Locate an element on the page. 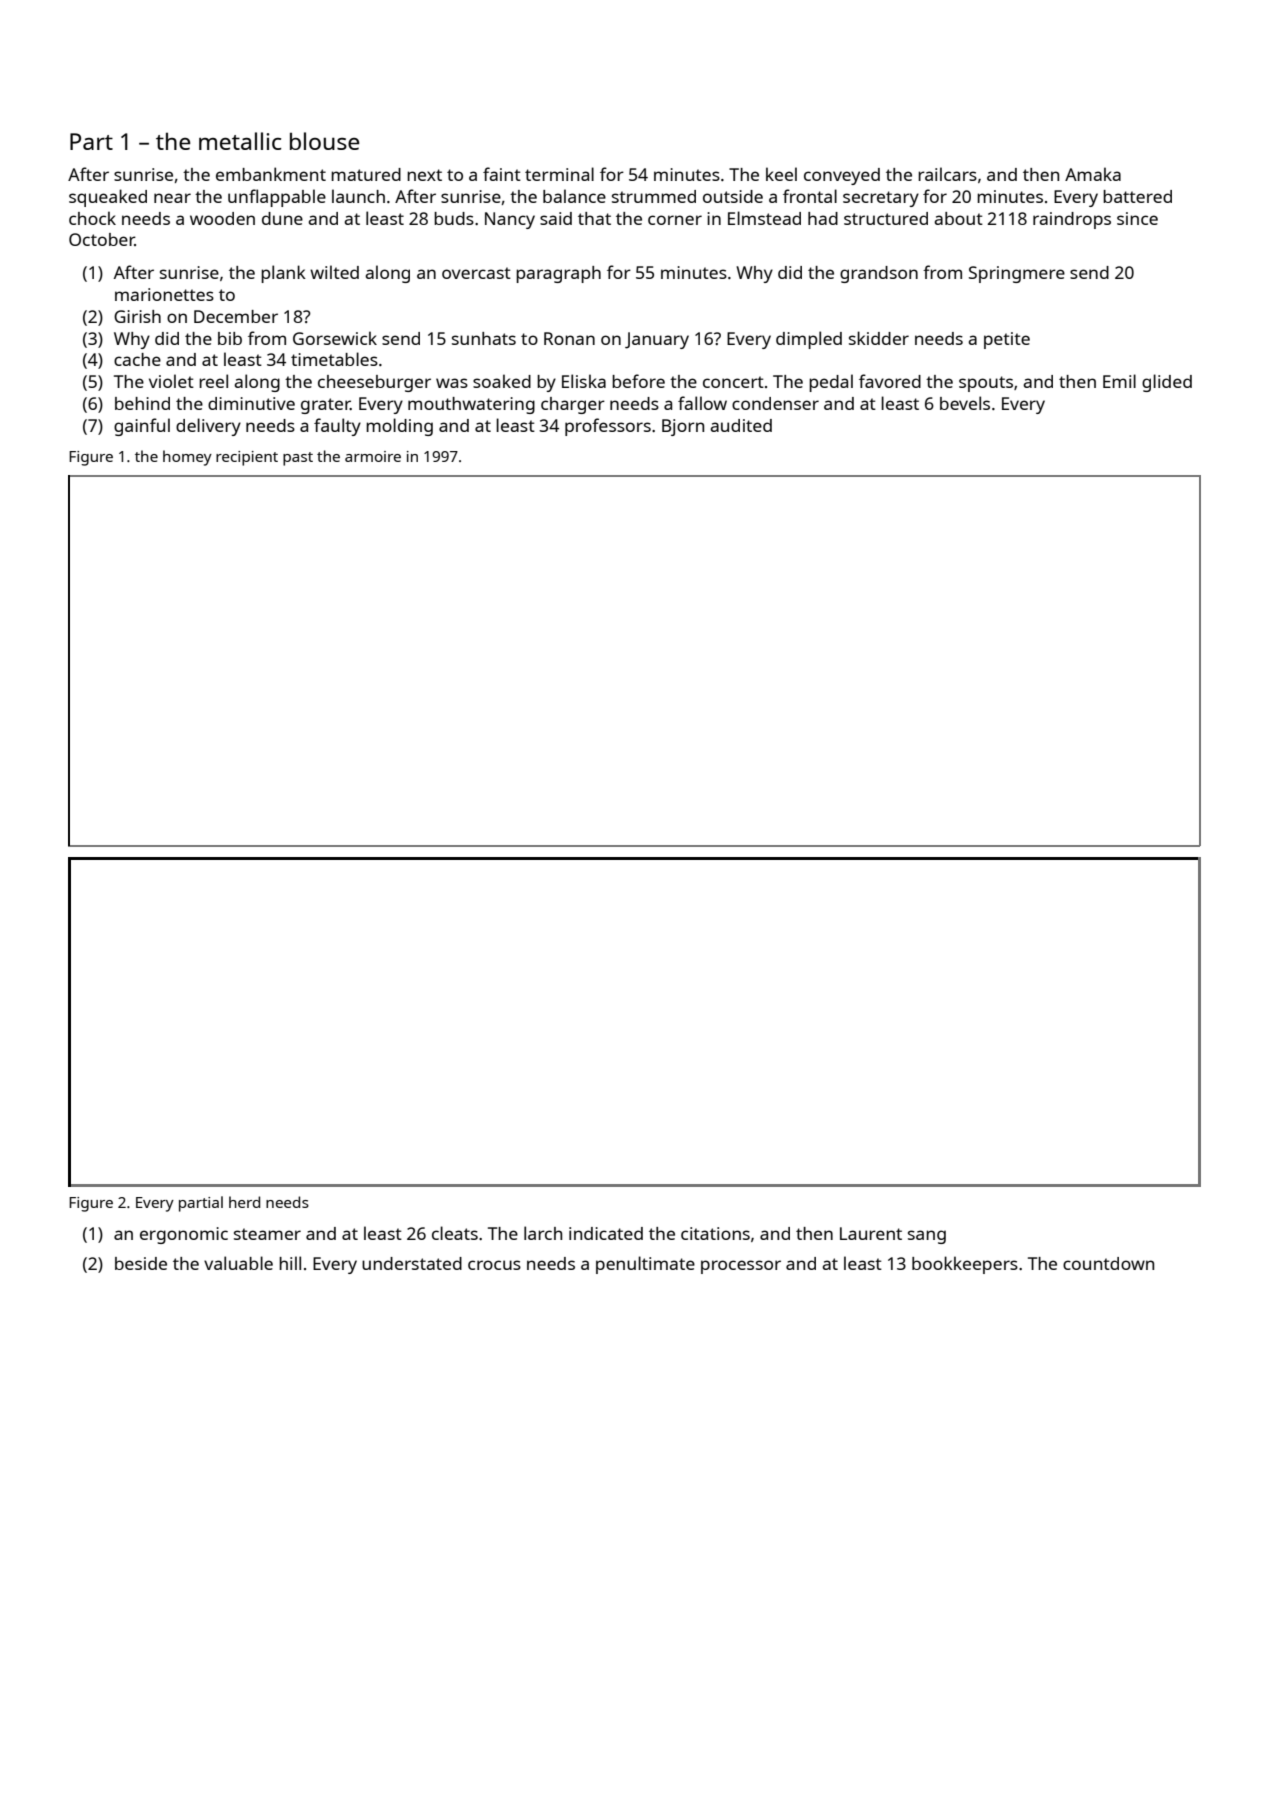  railcars is located at coordinates (947, 174).
